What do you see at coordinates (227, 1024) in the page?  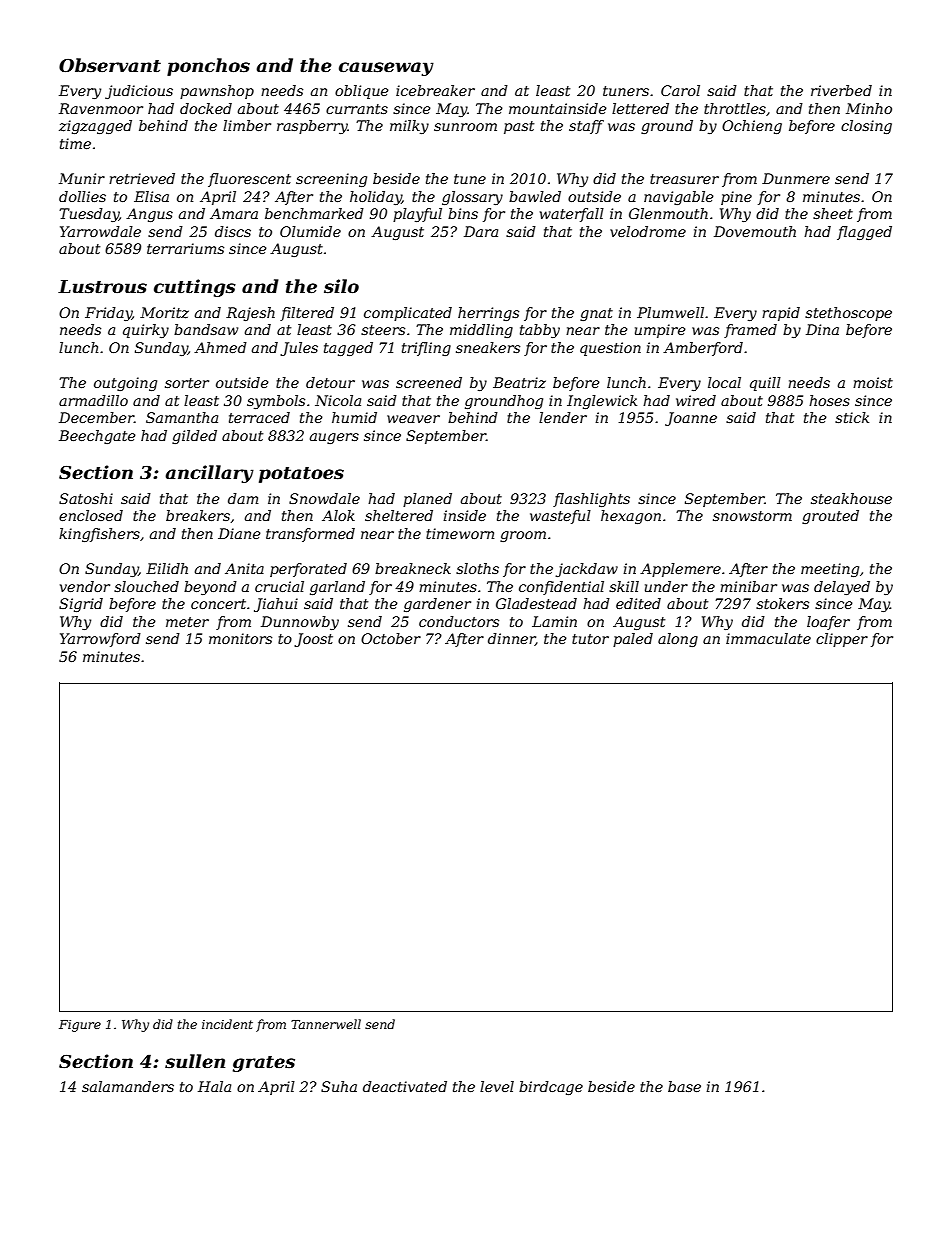 I see `incident` at bounding box center [227, 1024].
